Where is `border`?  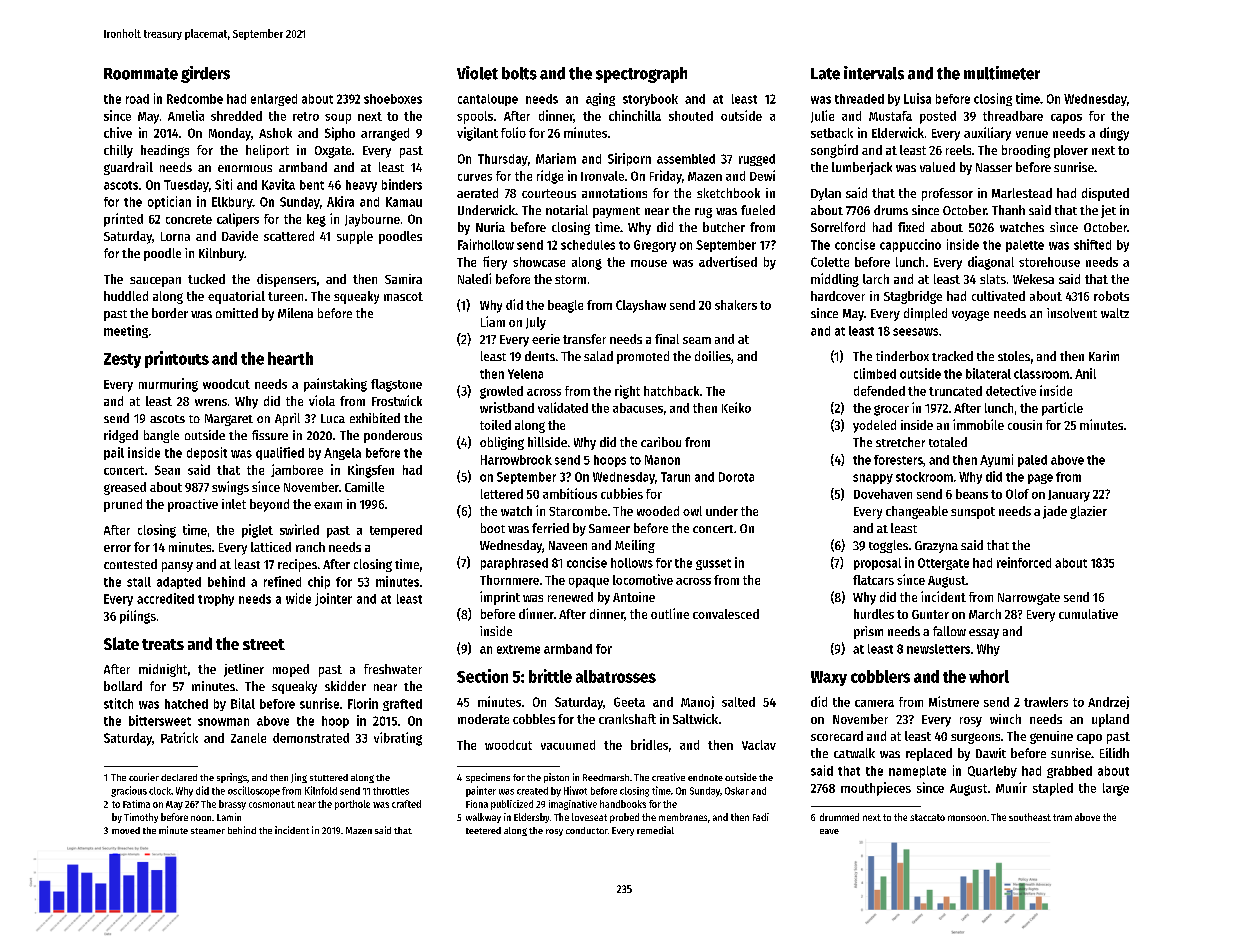 border is located at coordinates (170, 313).
